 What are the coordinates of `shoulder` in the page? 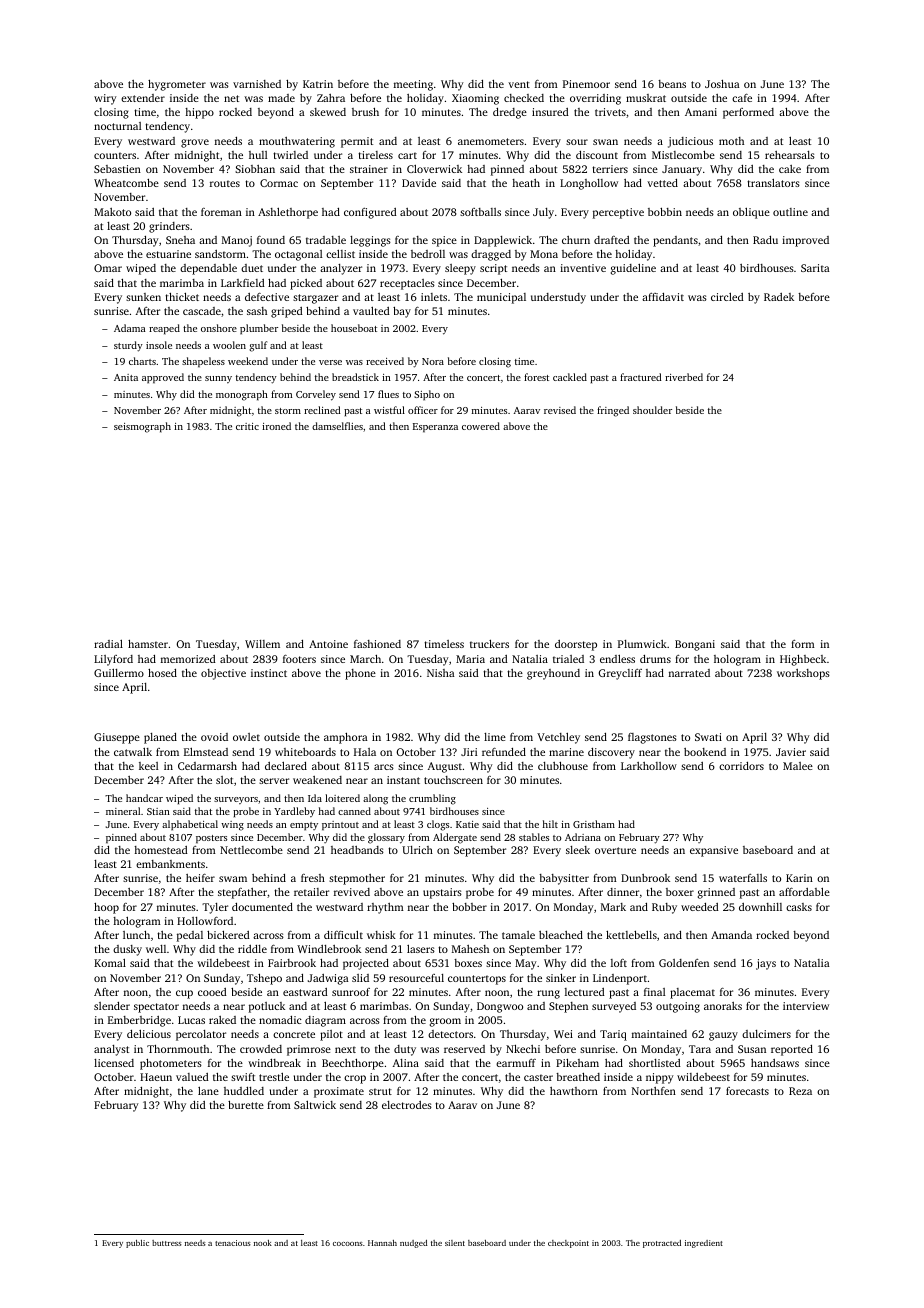 It's located at (652, 410).
